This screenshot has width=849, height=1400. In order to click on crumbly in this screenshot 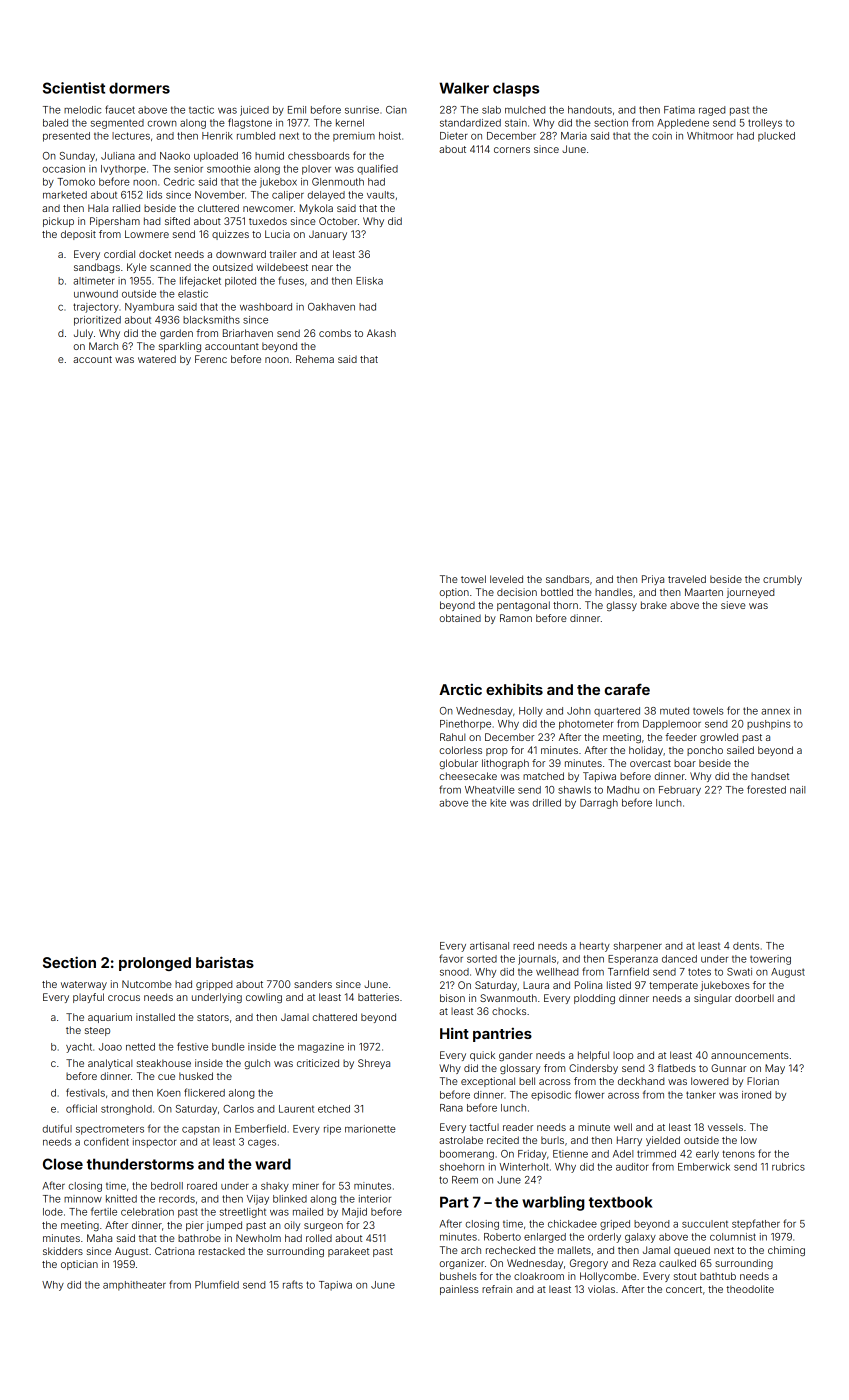, I will do `click(782, 580)`.
